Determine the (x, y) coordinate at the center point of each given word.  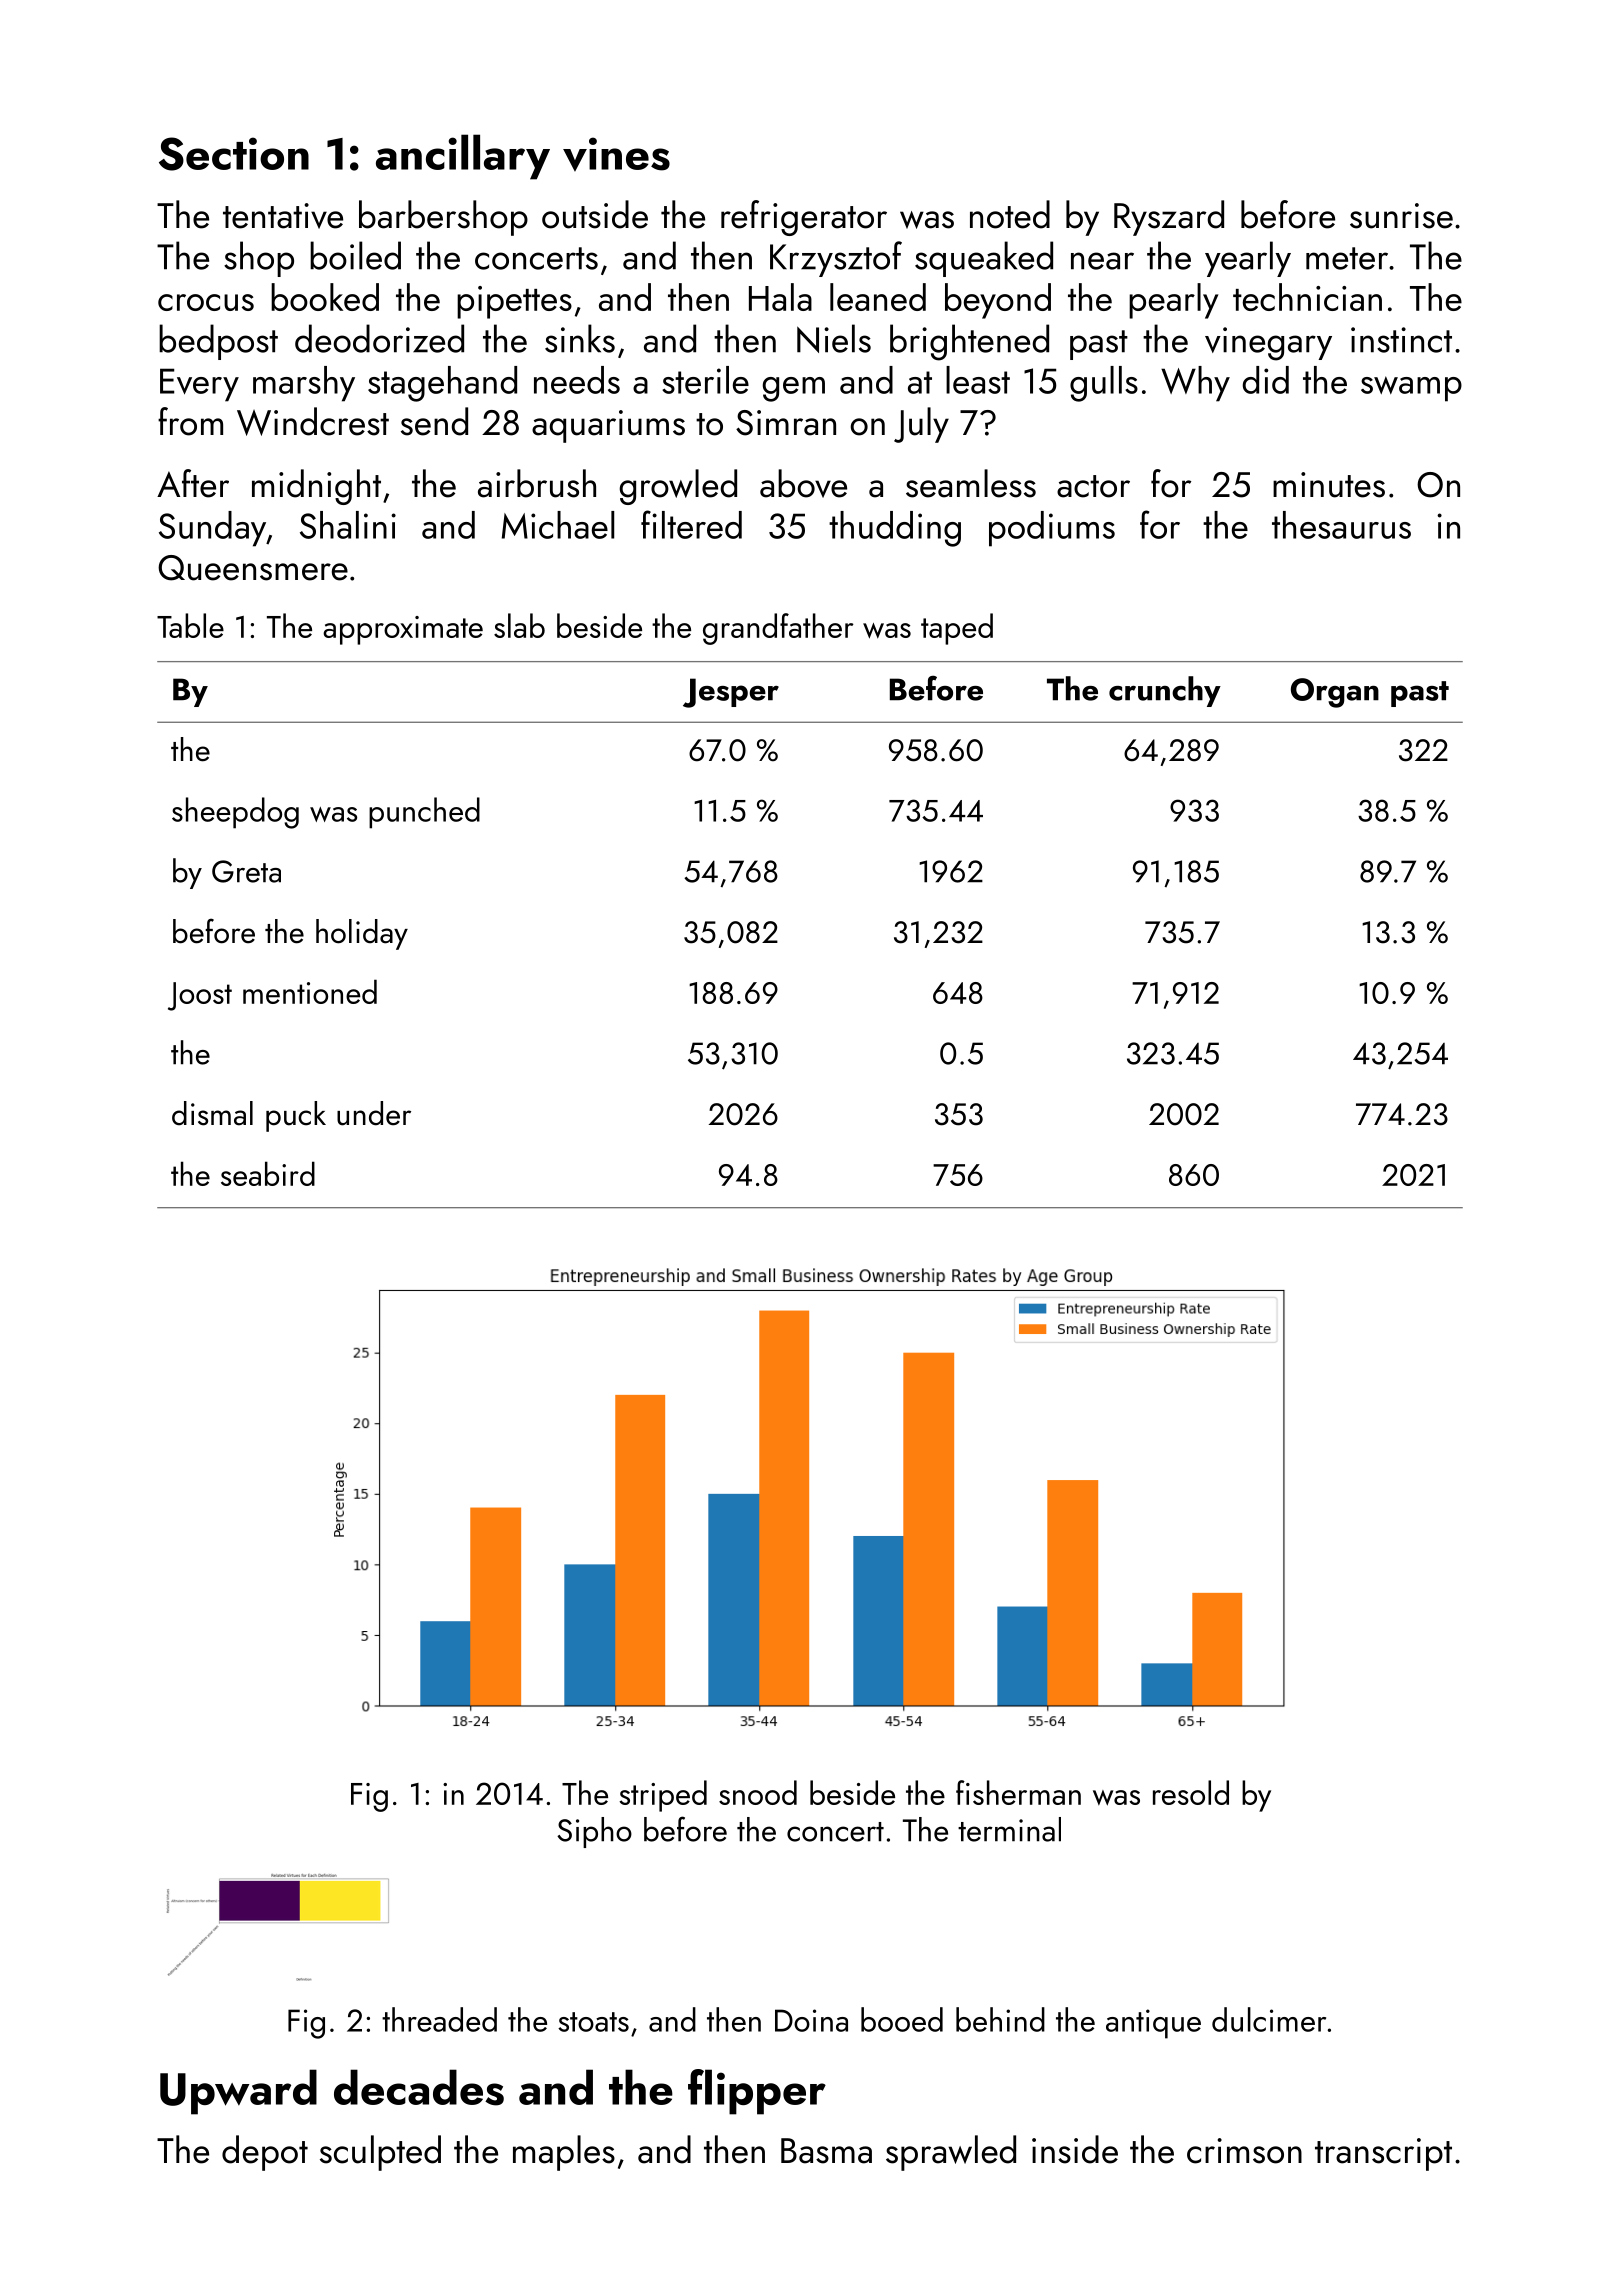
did (1265, 380)
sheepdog (235, 813)
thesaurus (1341, 525)
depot (265, 2153)
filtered (691, 524)
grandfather (778, 629)
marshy (304, 384)
